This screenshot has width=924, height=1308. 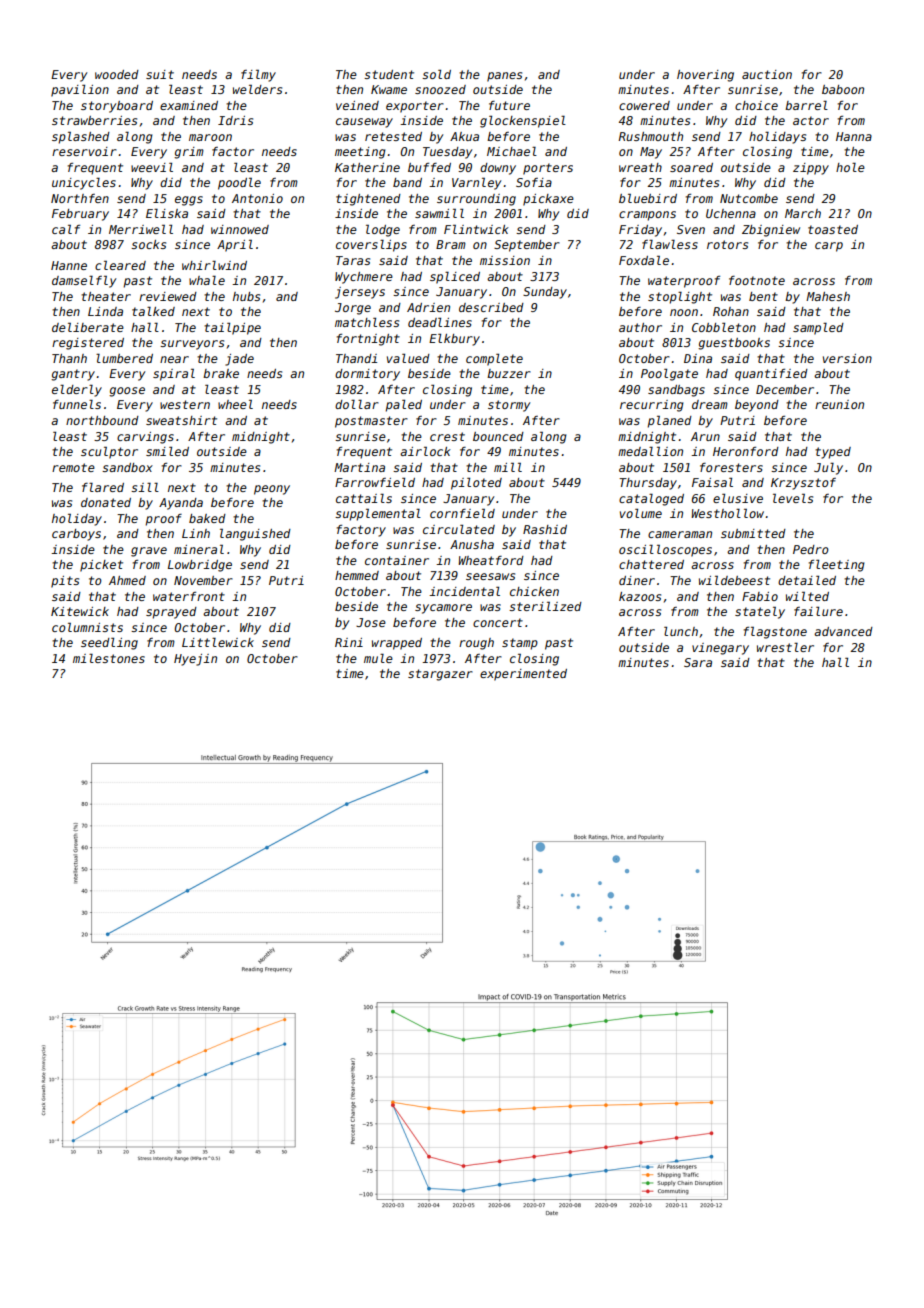 I want to click on milestones, so click(x=109, y=658).
